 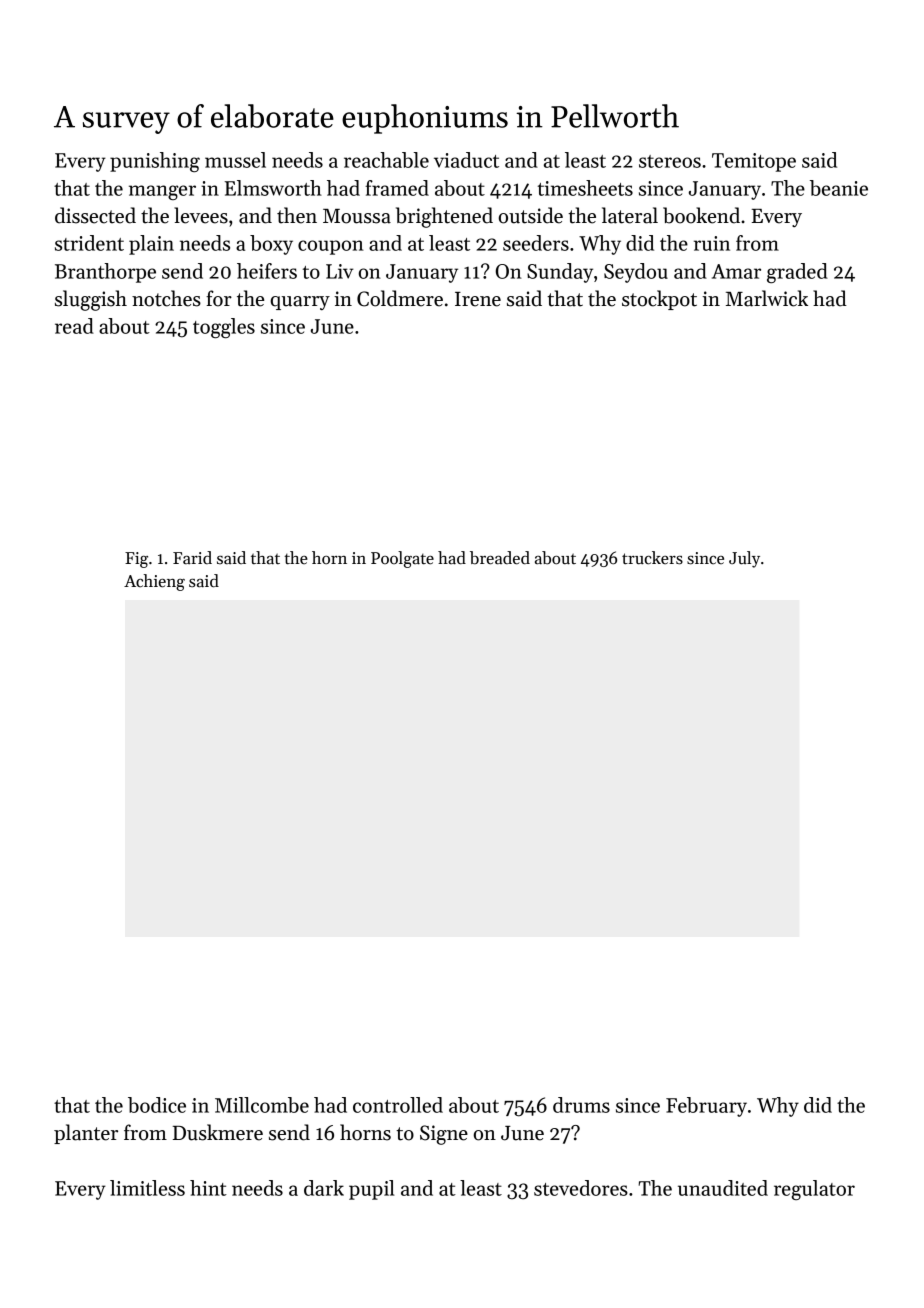 I want to click on strident, so click(x=89, y=243).
